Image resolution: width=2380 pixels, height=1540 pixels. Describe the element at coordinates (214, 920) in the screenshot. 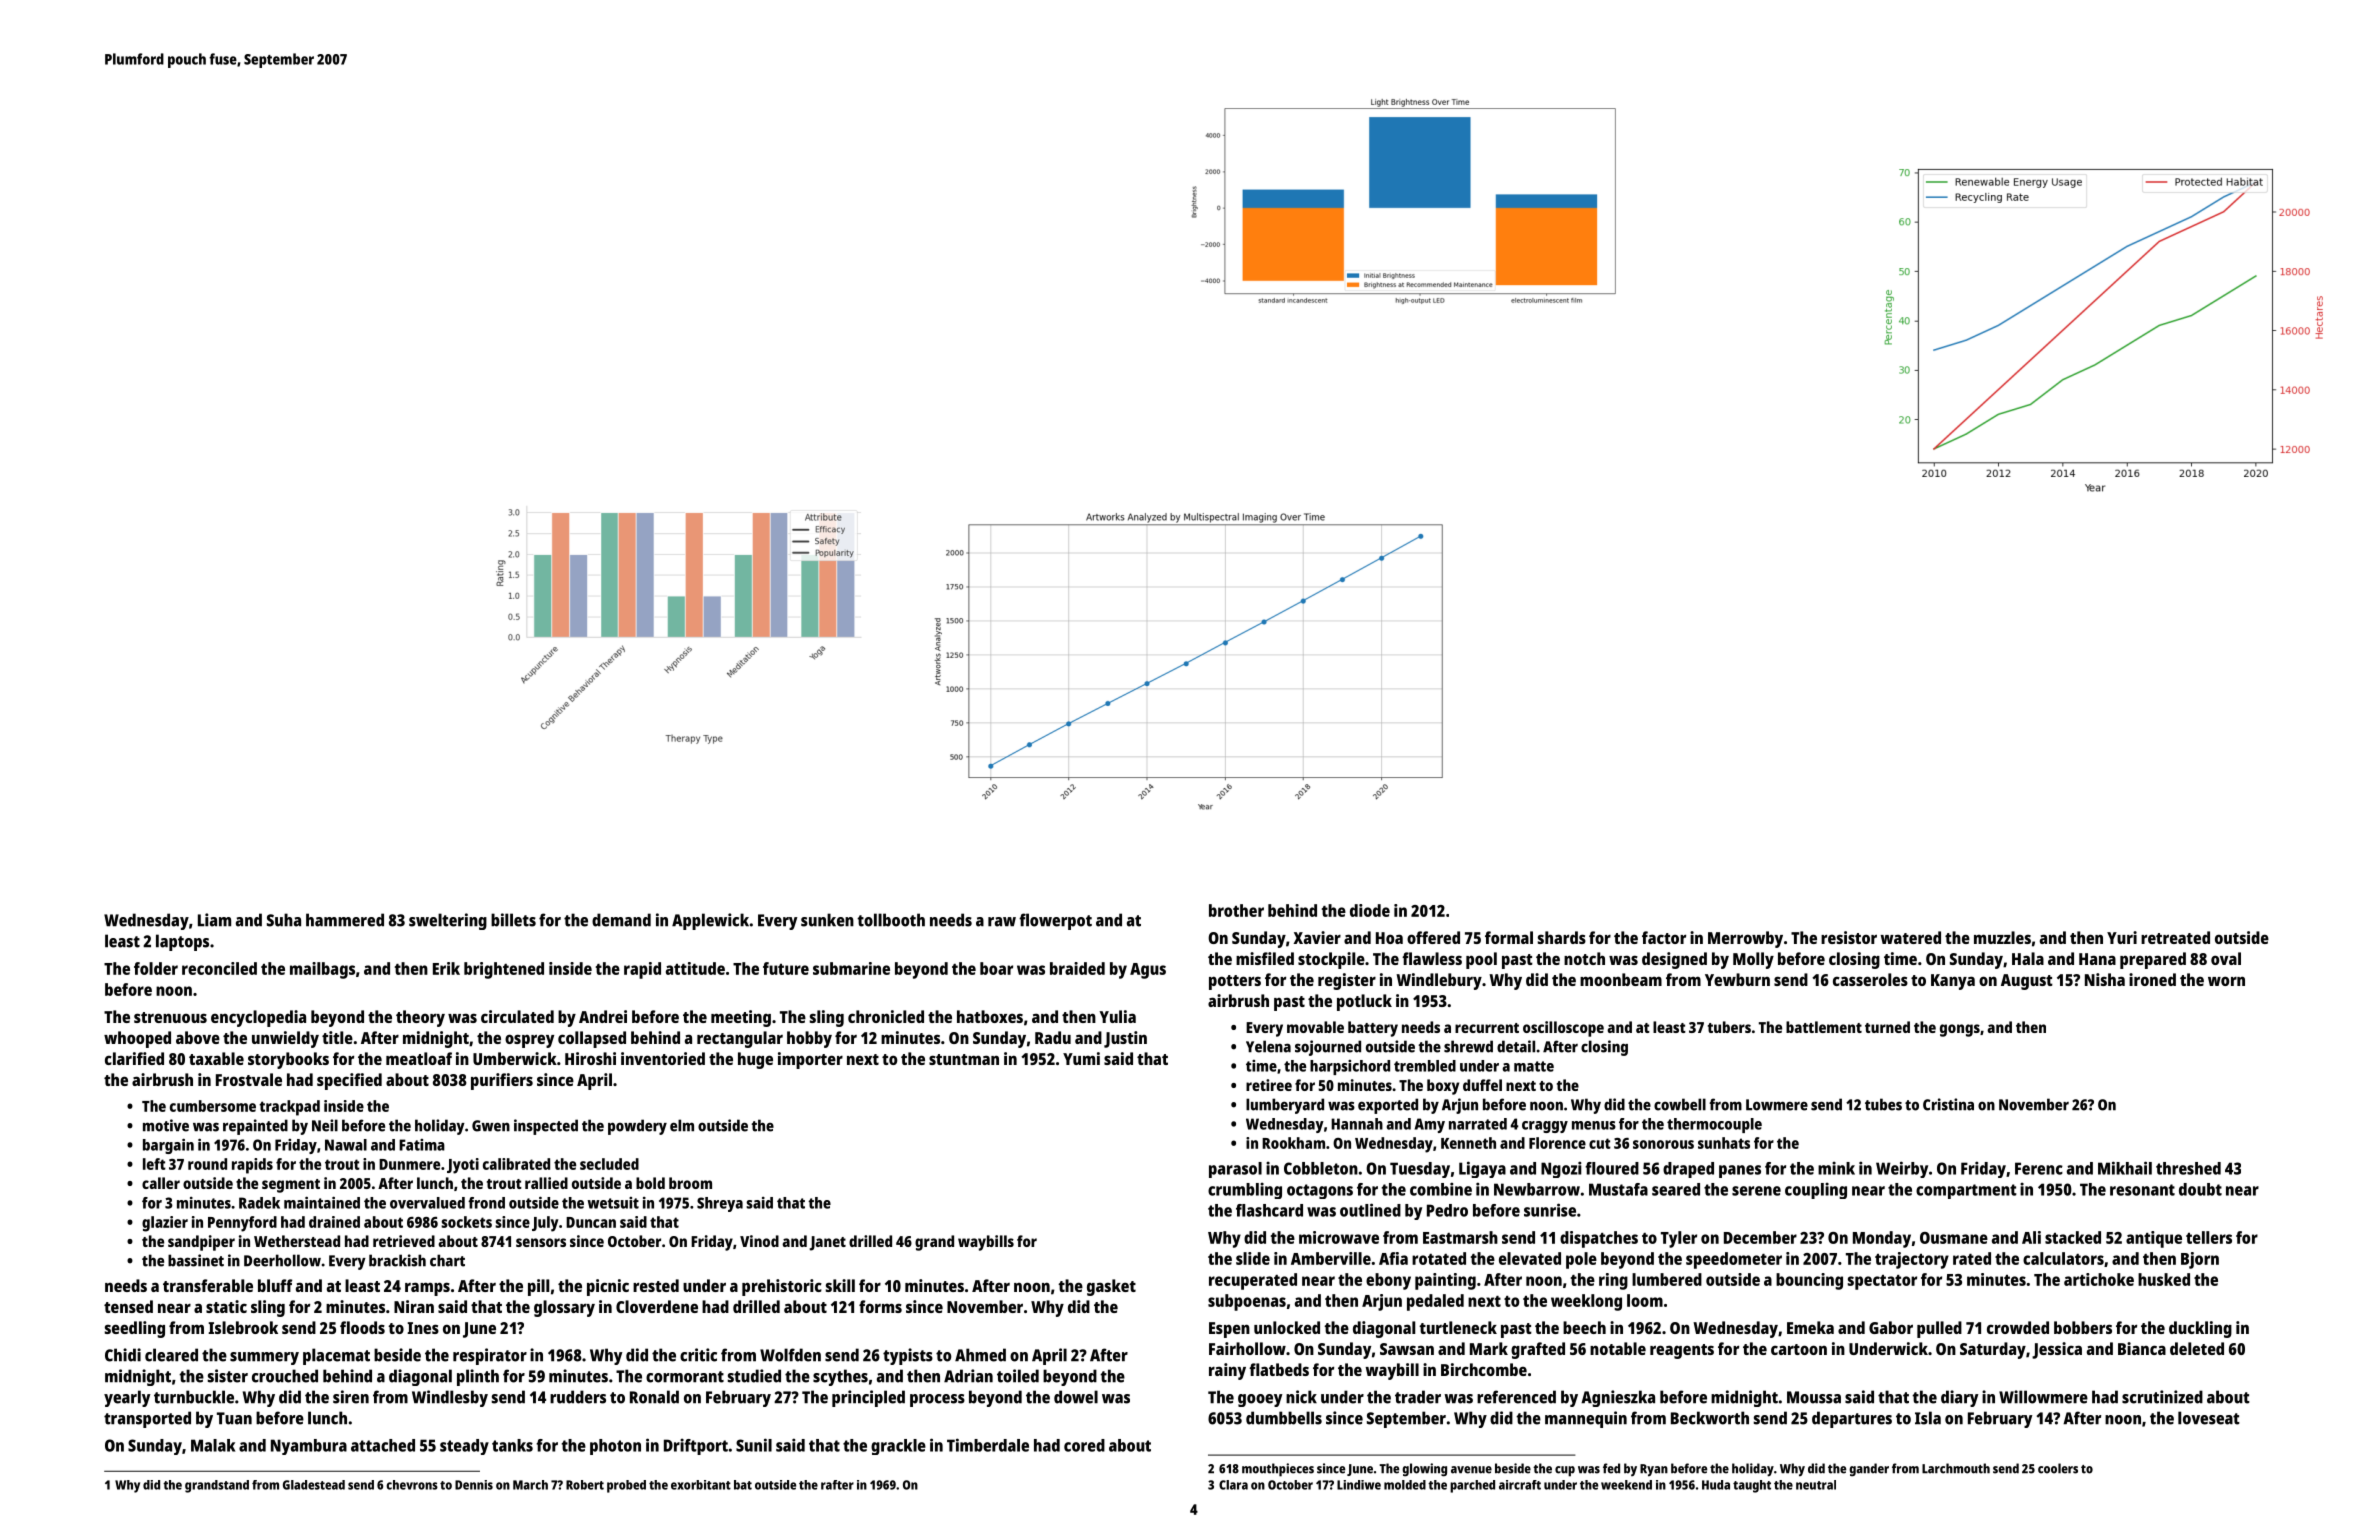

I see `Liam` at that location.
